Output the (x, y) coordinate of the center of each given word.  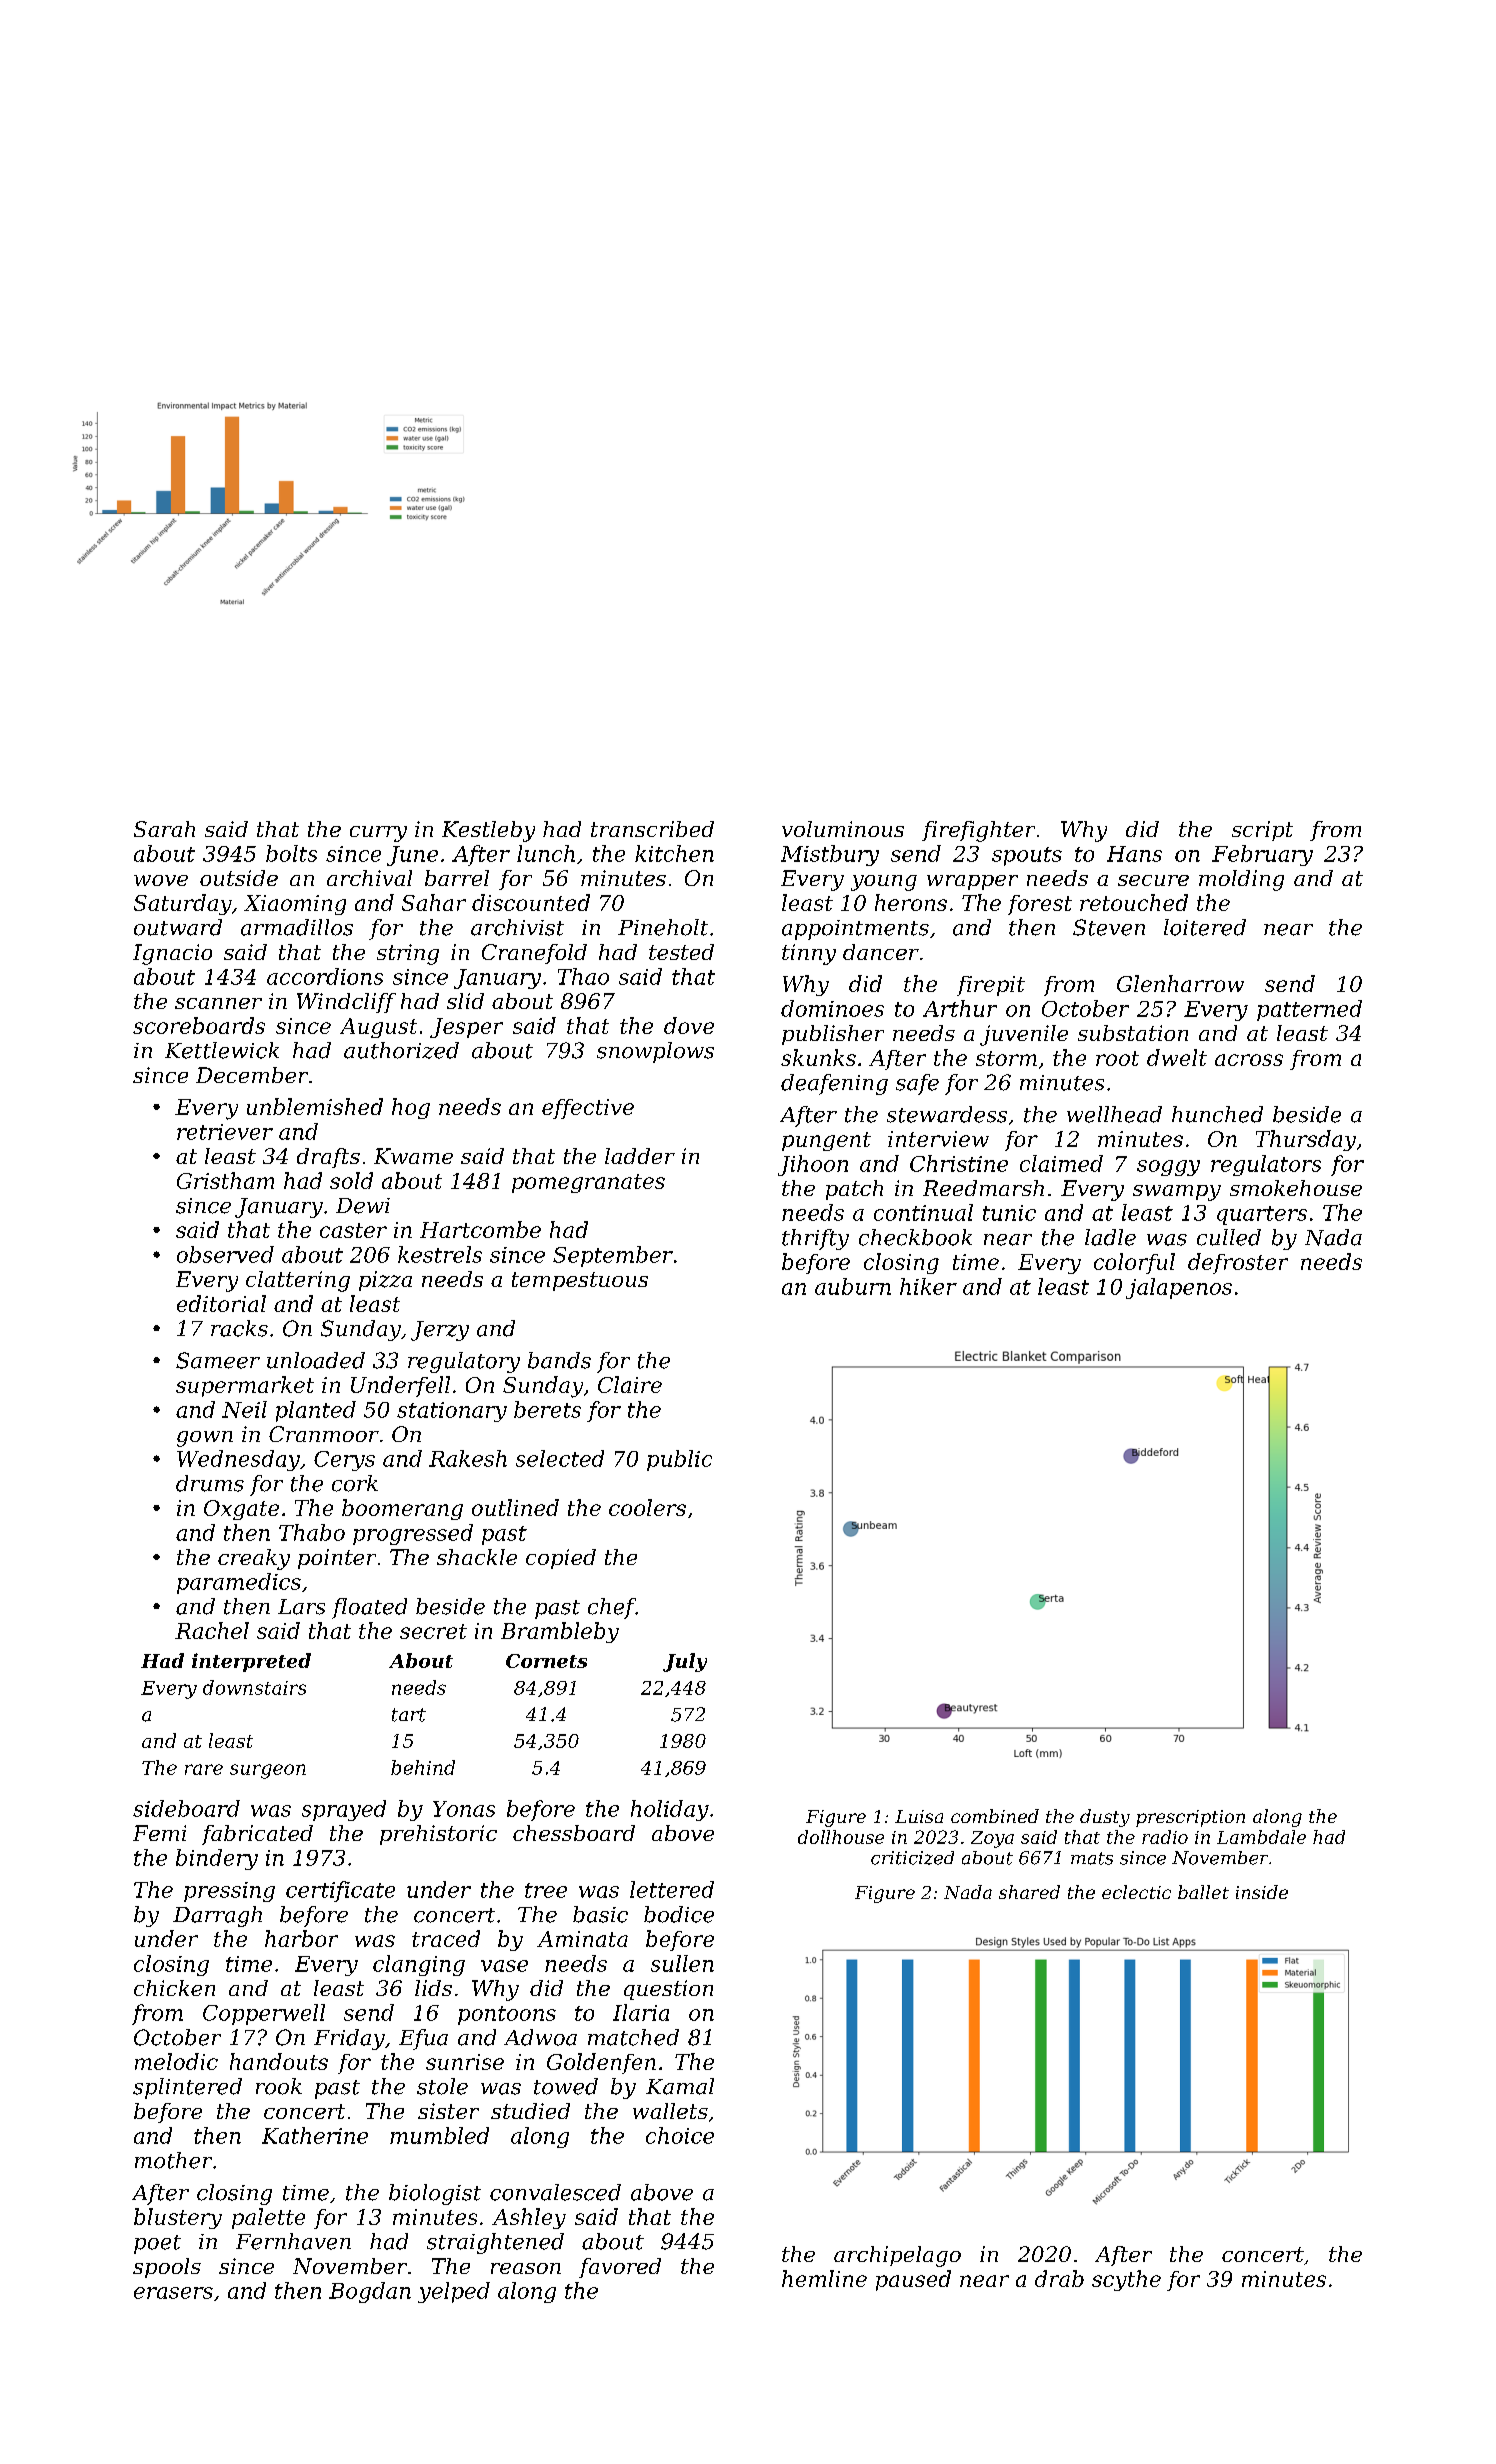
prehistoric (438, 1835)
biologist (435, 2194)
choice (680, 2135)
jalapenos (1179, 1288)
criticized (912, 1858)
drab (1059, 2278)
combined (995, 1816)
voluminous (843, 829)
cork (355, 1483)
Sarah (164, 829)
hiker (928, 1286)
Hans (1134, 854)
